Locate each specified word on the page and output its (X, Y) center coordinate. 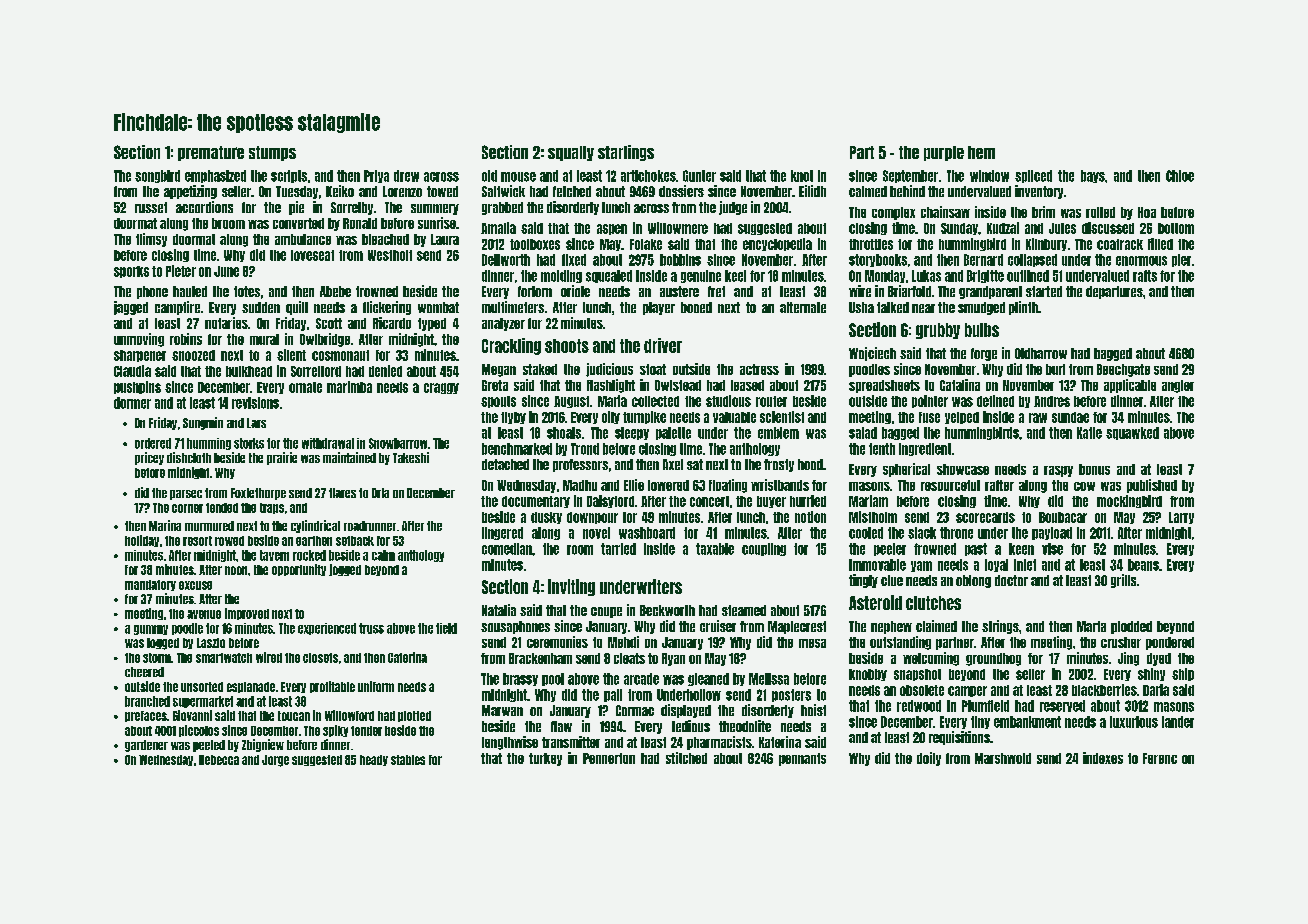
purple (944, 153)
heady (374, 760)
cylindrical (315, 526)
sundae (1070, 417)
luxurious (1134, 722)
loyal (996, 565)
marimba (349, 387)
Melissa (769, 679)
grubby (938, 331)
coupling (764, 549)
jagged (131, 308)
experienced (327, 629)
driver (663, 345)
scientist (782, 417)
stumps (272, 153)
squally (571, 153)
